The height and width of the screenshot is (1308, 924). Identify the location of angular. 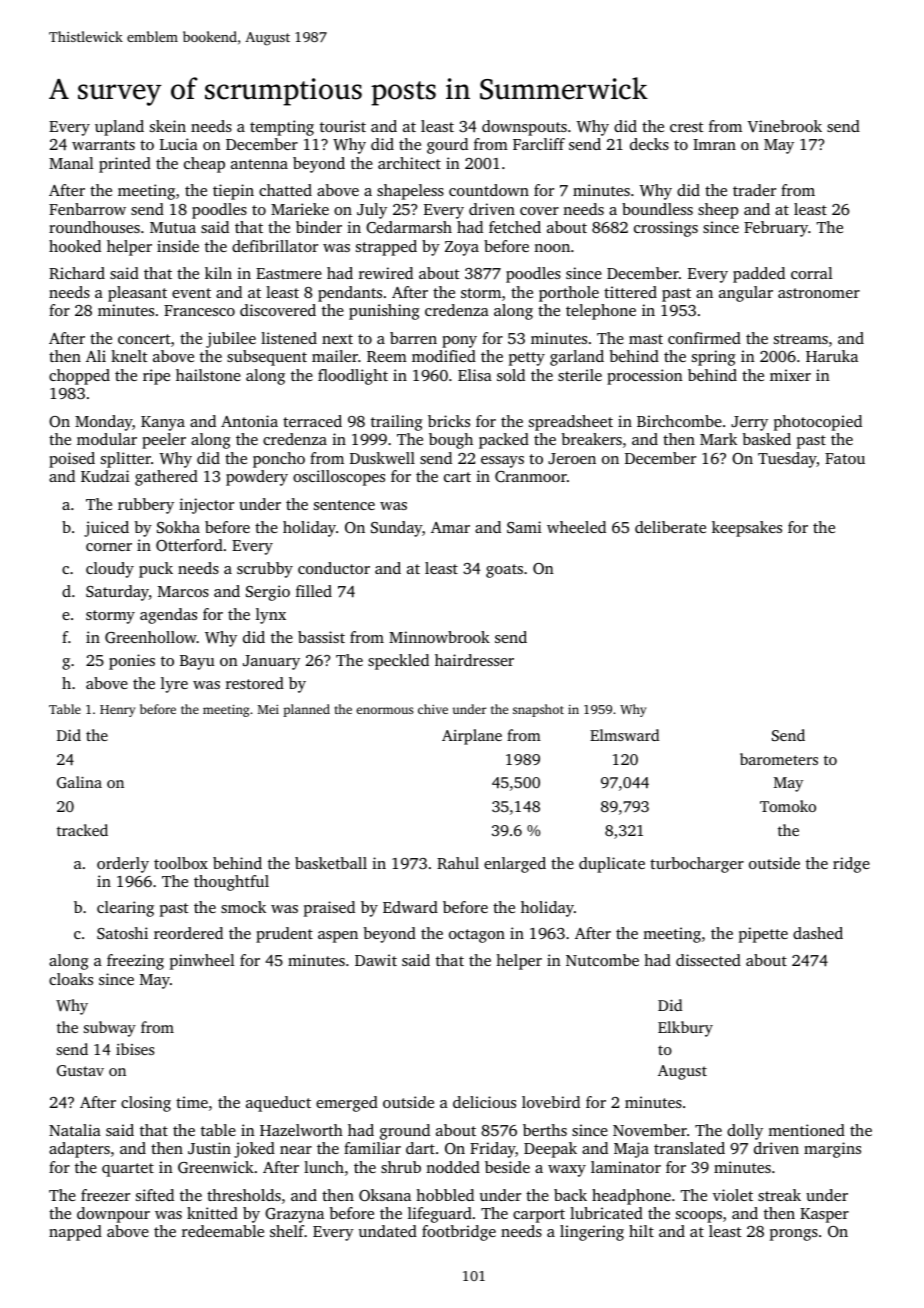
(746, 294).
